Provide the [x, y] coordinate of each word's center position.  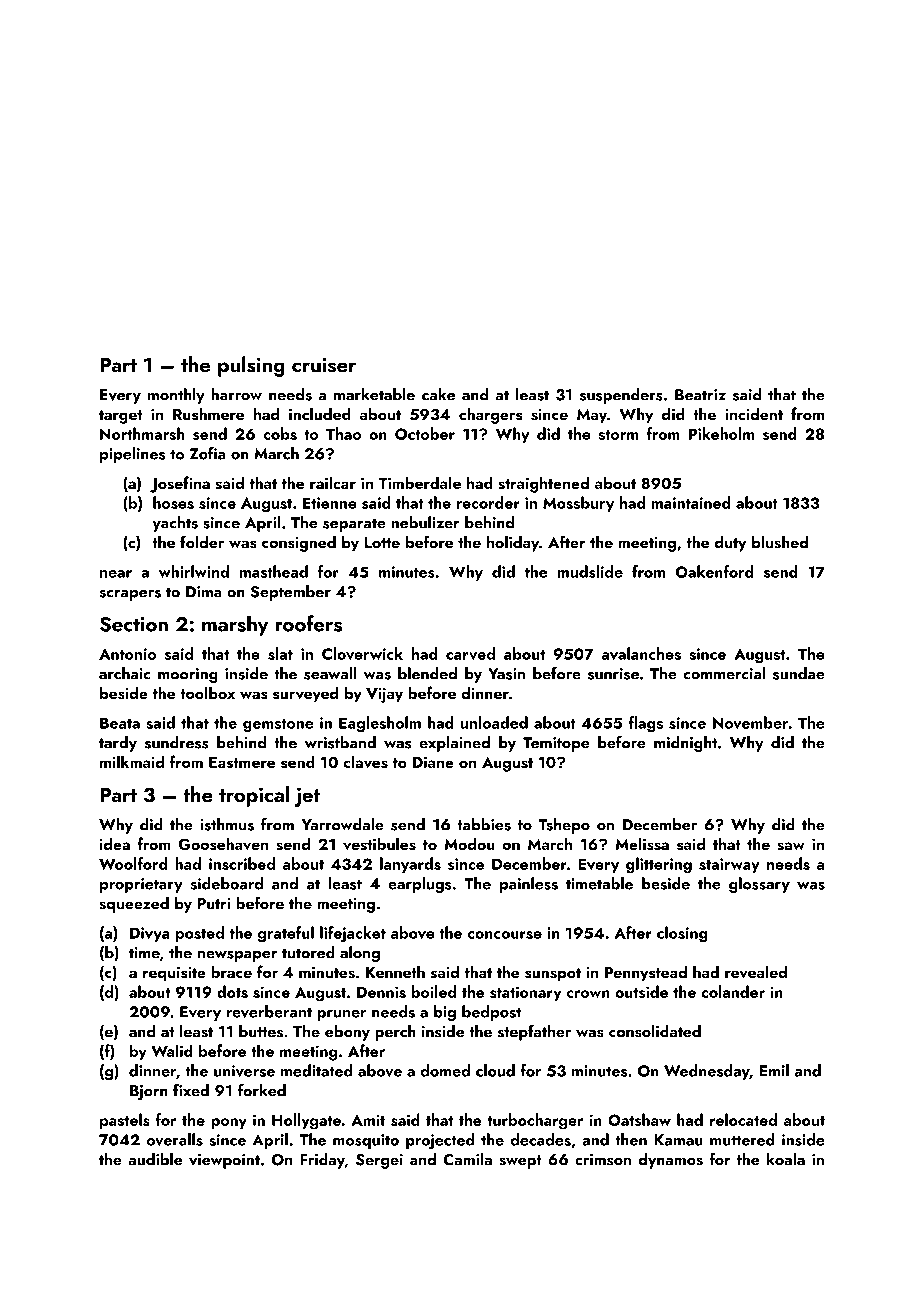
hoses [173, 502]
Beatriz [700, 395]
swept [520, 1162]
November [751, 722]
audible [155, 1159]
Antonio [127, 654]
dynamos [671, 1161]
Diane [433, 762]
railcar [333, 482]
